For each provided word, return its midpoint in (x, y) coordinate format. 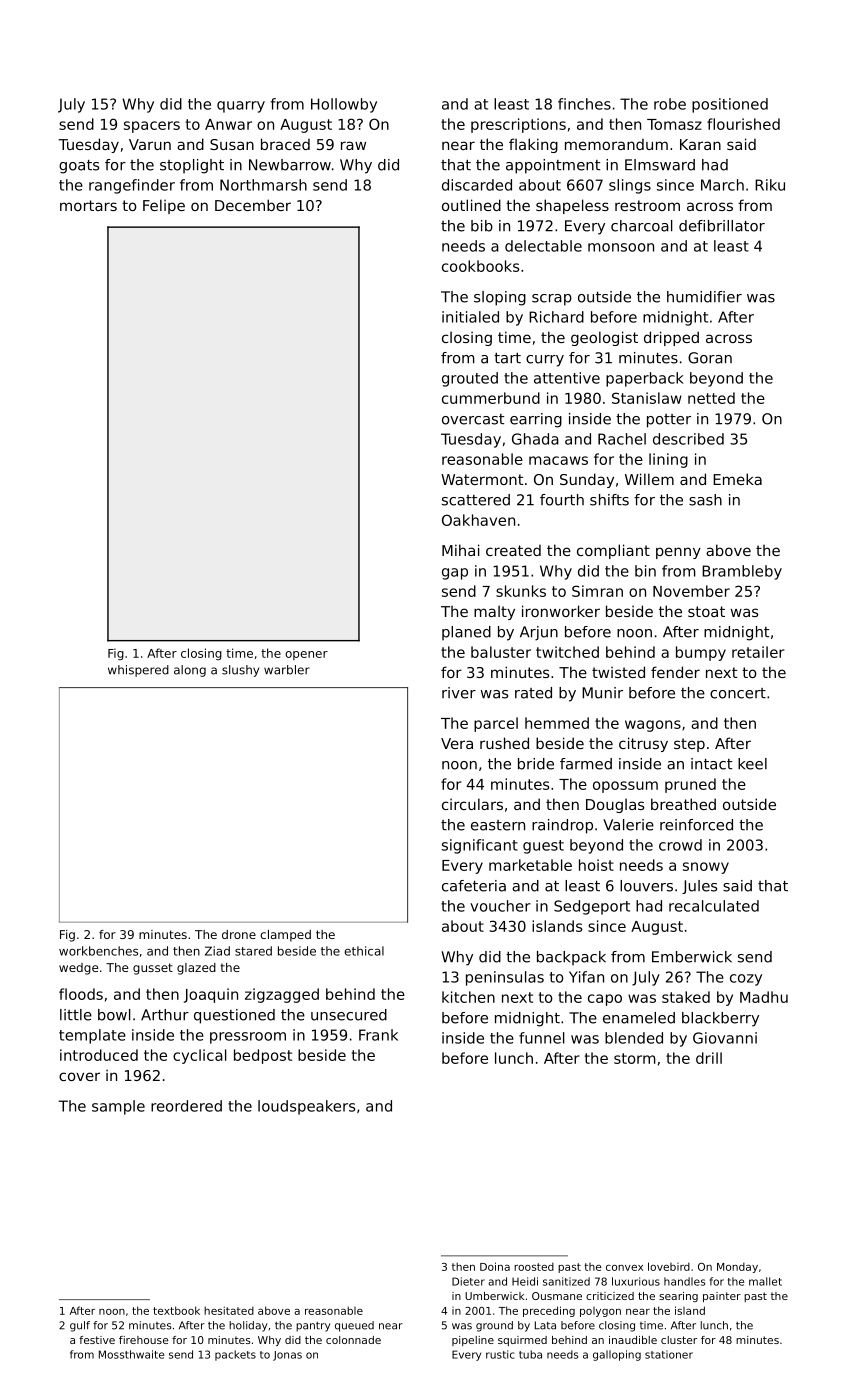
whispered (138, 671)
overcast (473, 419)
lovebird (669, 1266)
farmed (586, 764)
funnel (542, 1038)
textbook (176, 1310)
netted (711, 398)
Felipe (164, 206)
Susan (232, 144)
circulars (472, 804)
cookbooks (480, 266)
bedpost (263, 1056)
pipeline (473, 1341)
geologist (604, 338)
